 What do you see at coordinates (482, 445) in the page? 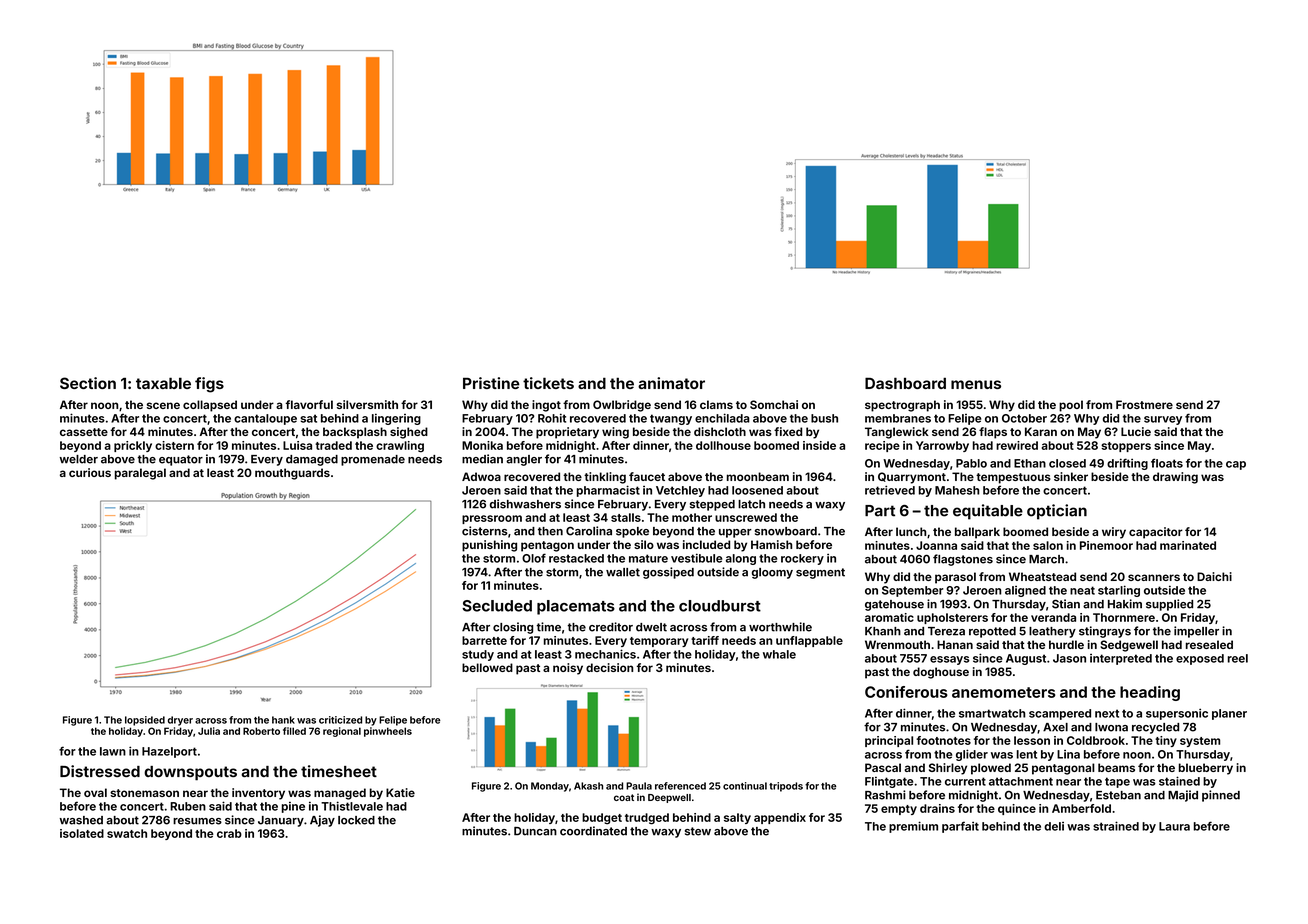
I see `Monika` at bounding box center [482, 445].
